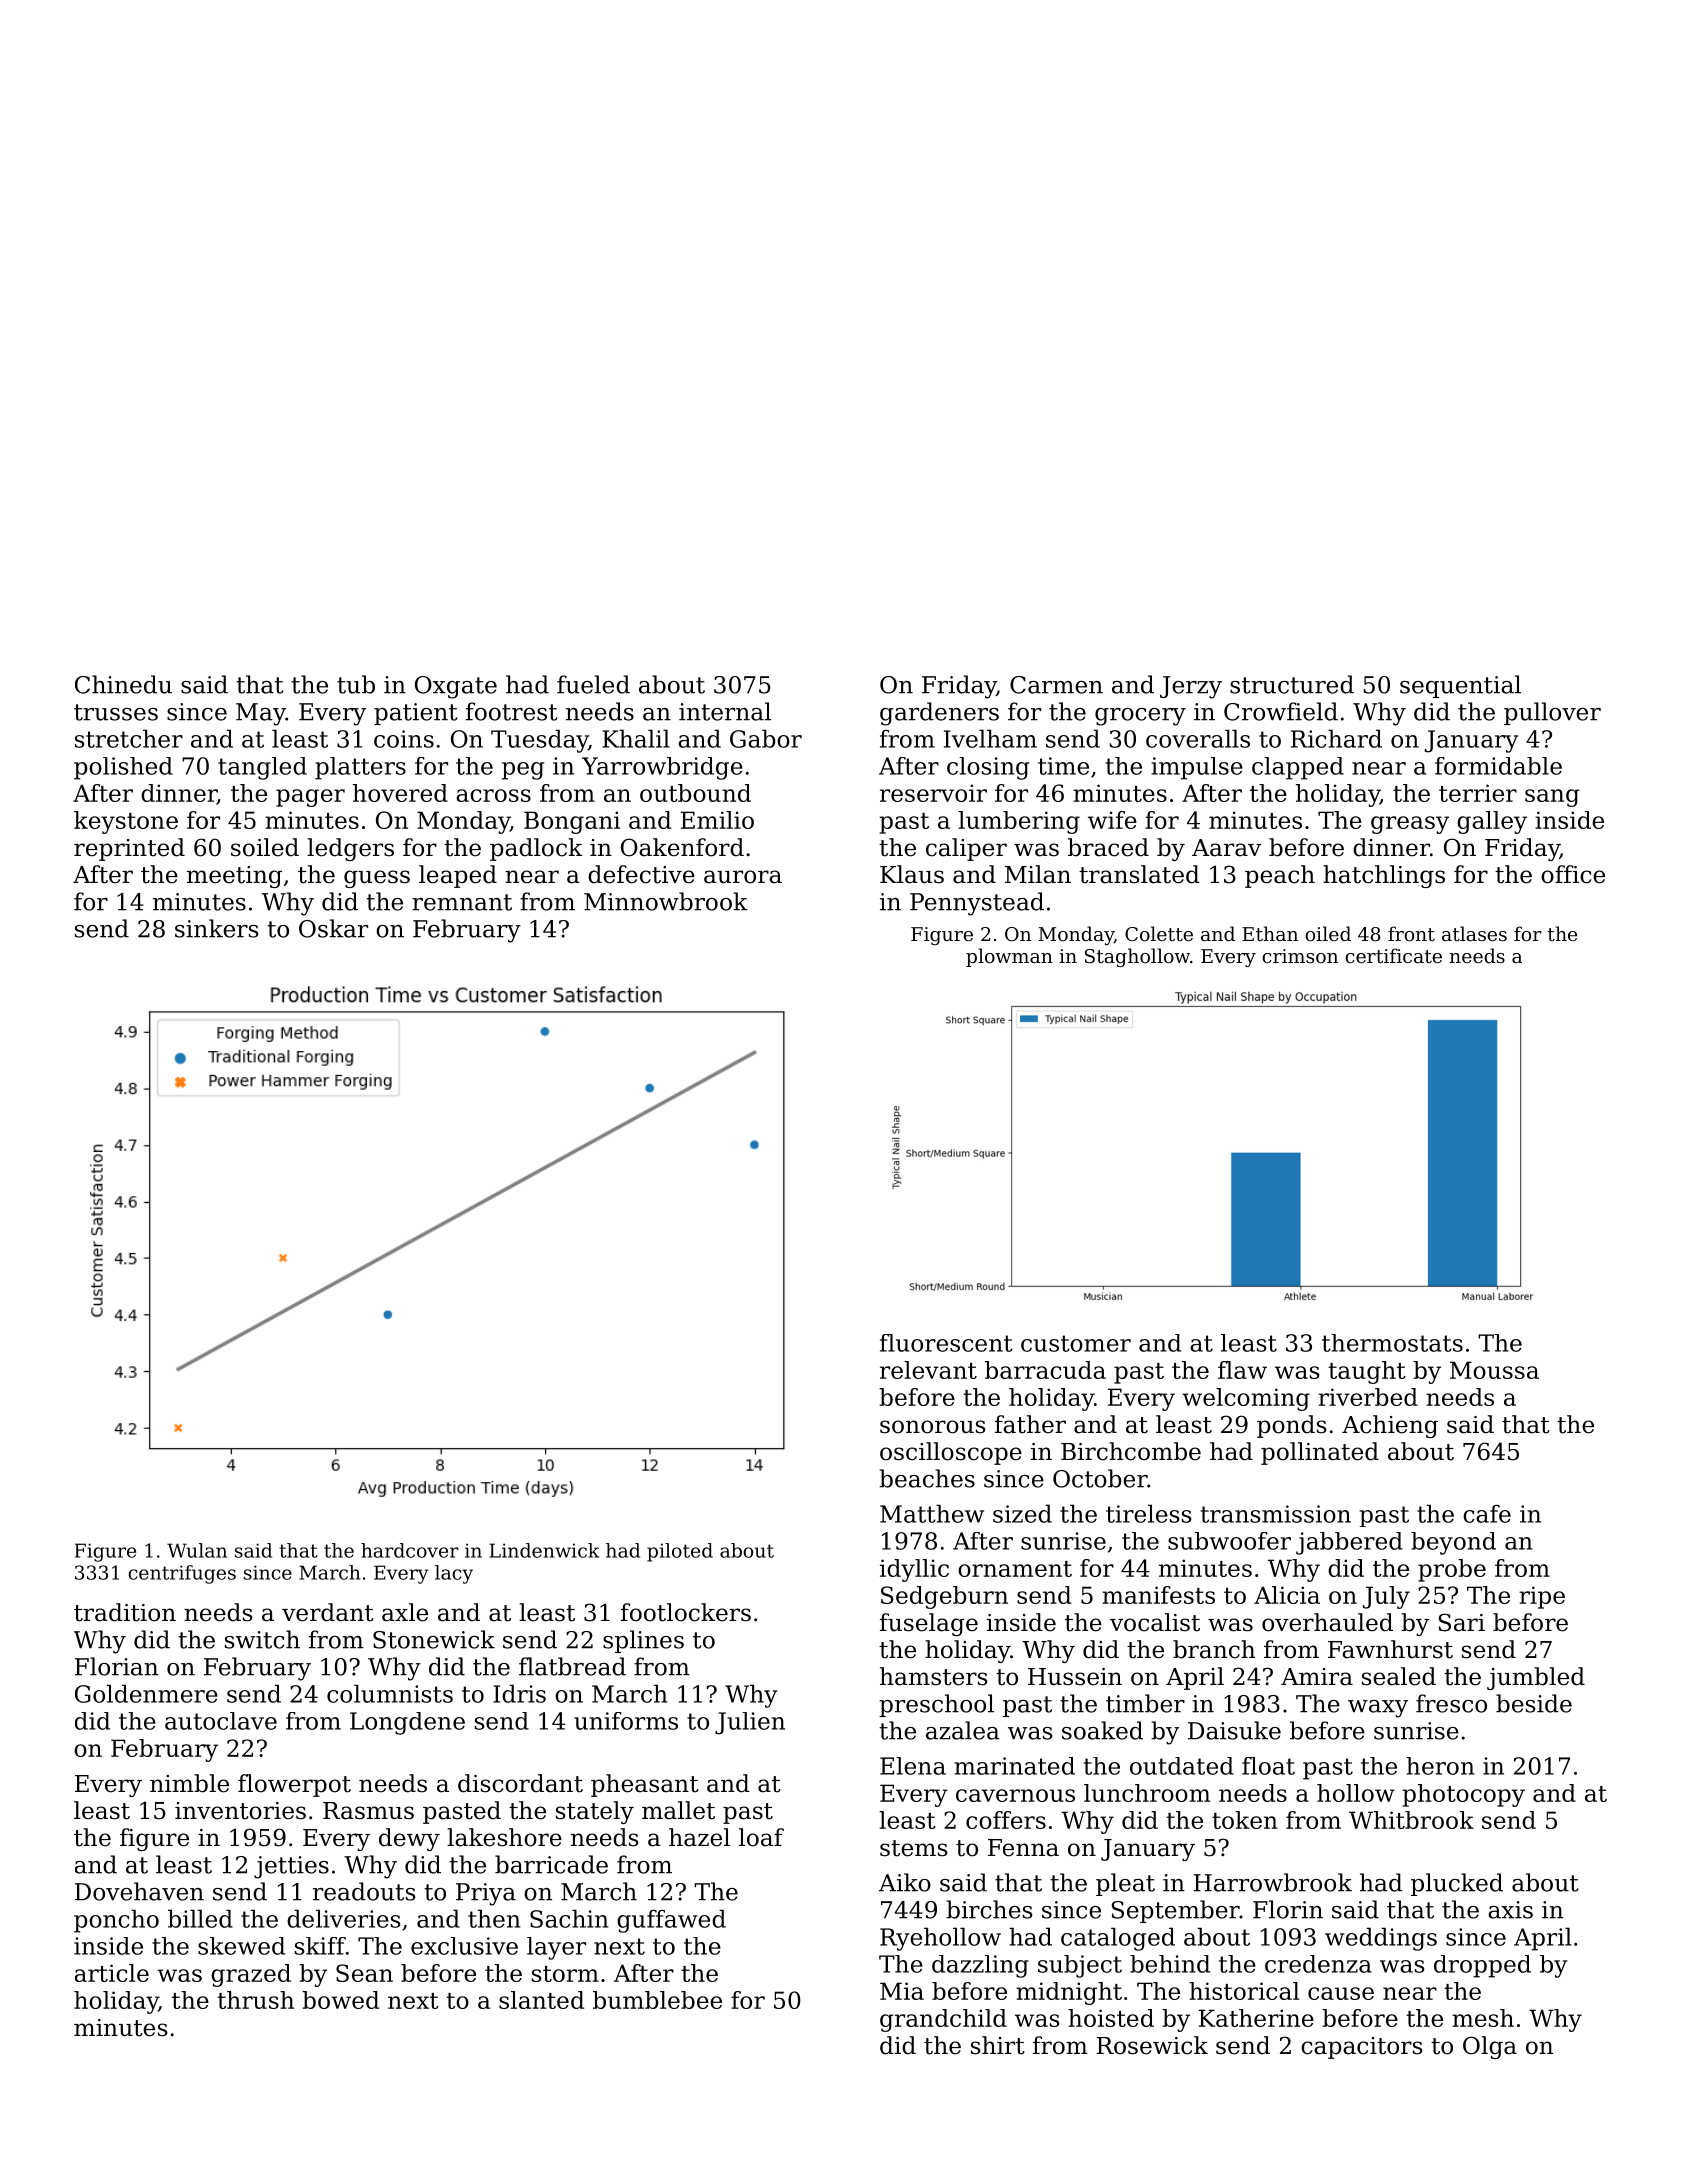 The width and height of the screenshot is (1683, 2178). I want to click on Olga, so click(1490, 2047).
